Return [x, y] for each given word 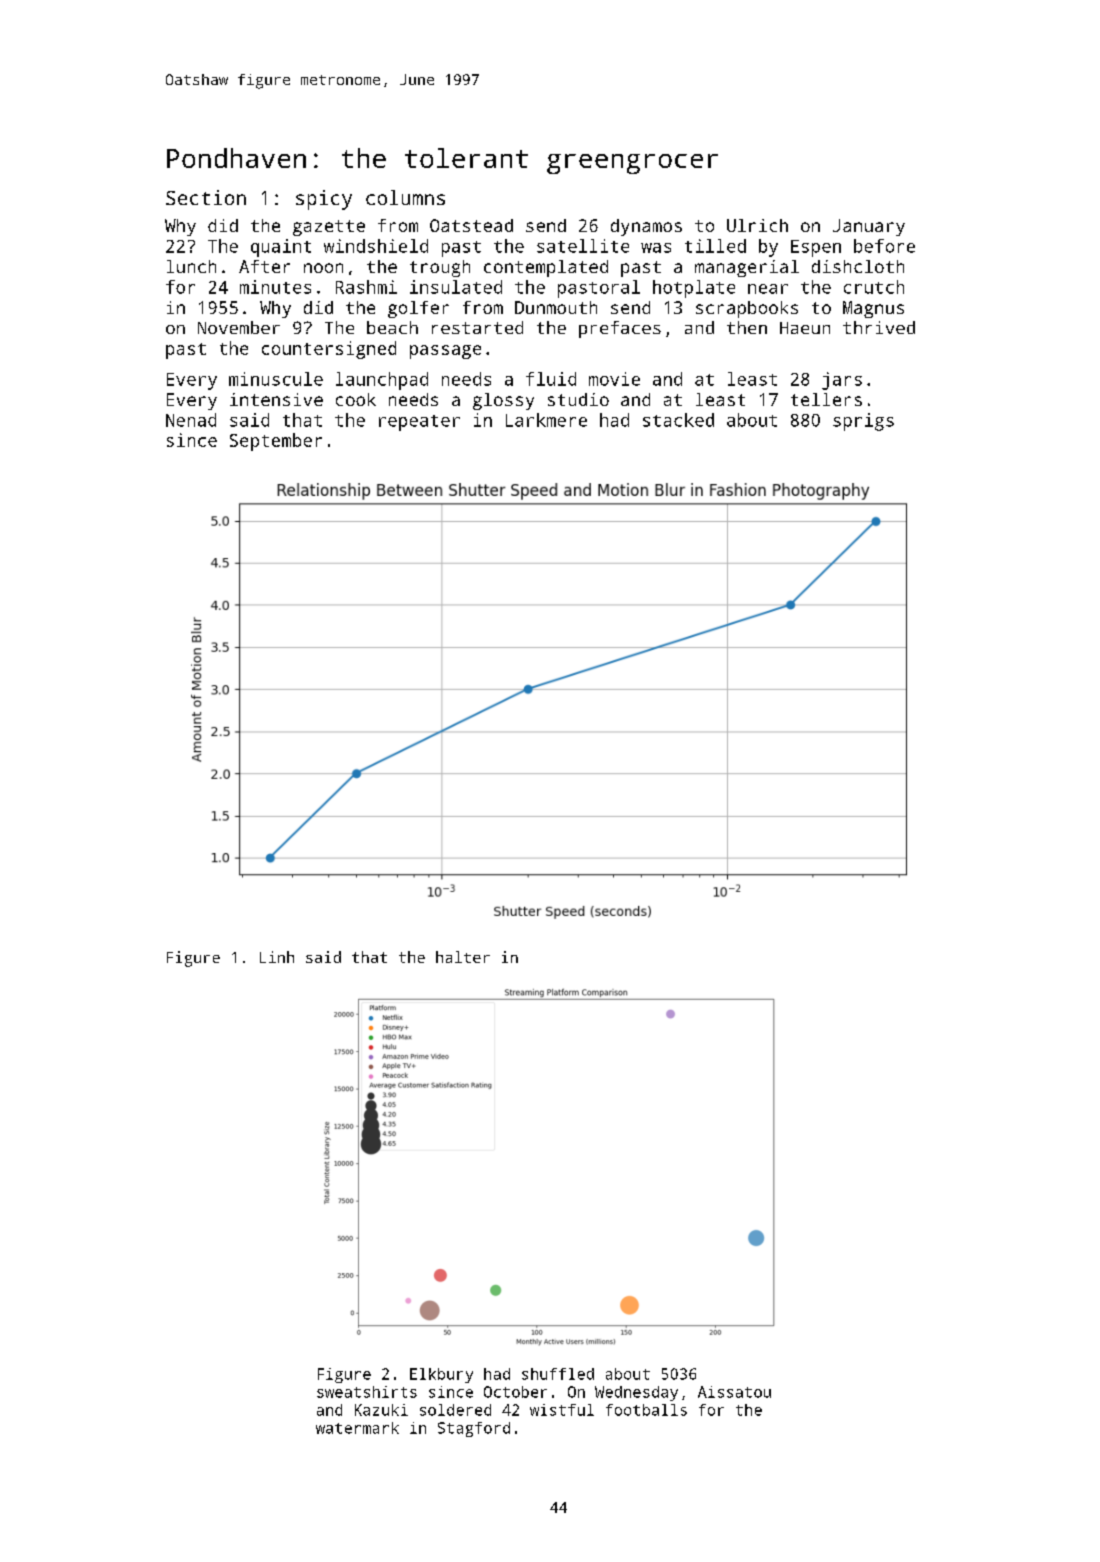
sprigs [863, 422]
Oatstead [471, 225]
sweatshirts [367, 1392]
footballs [646, 1410]
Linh [277, 957]
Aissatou [734, 1392]
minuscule [276, 379]
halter [463, 957]
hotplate [694, 289]
